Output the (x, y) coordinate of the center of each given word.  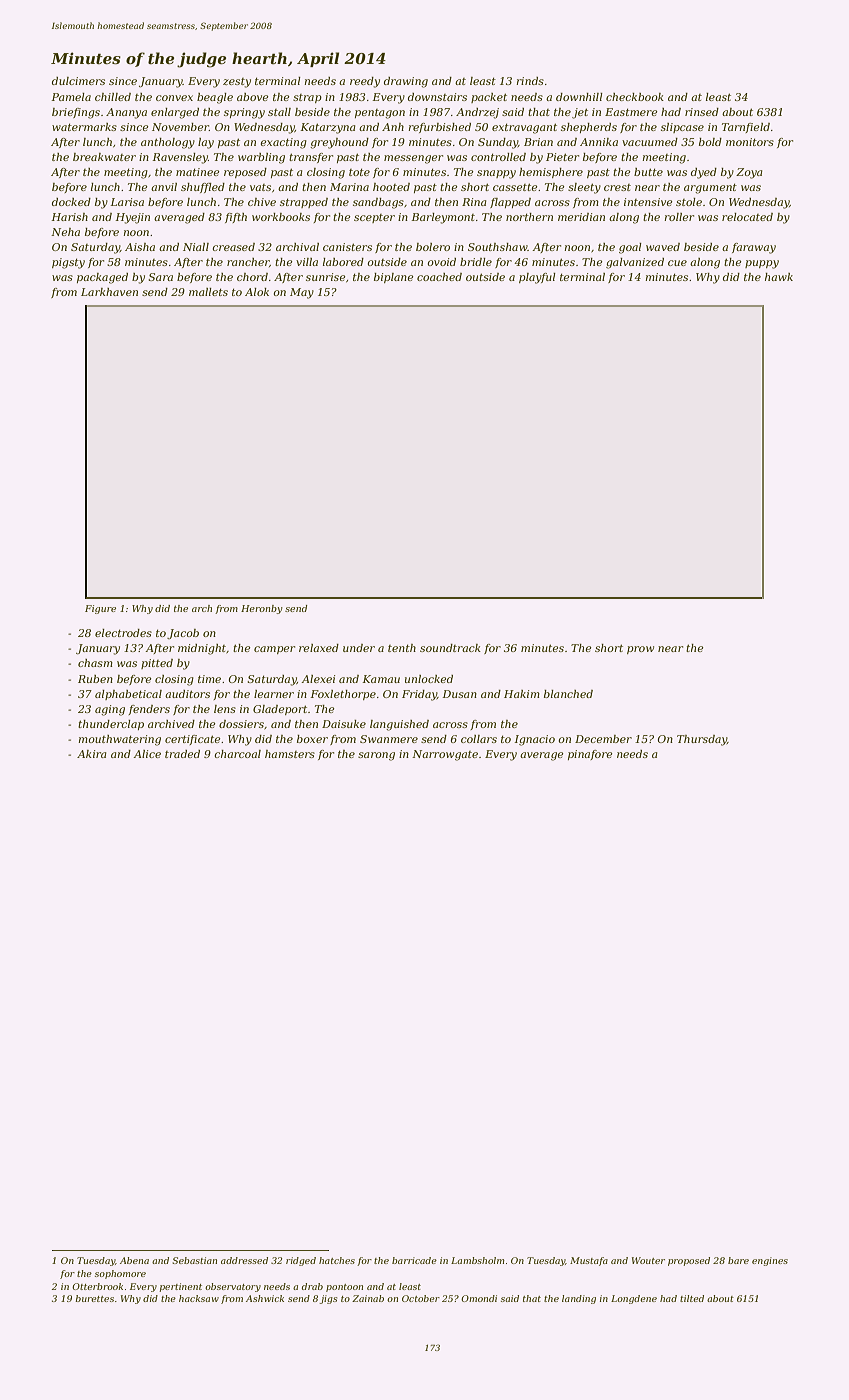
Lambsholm (478, 1260)
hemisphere (551, 173)
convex (174, 98)
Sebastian (194, 1260)
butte (648, 172)
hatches (337, 1260)
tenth (402, 648)
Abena (134, 1260)
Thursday (702, 740)
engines (770, 1261)
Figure (100, 609)
